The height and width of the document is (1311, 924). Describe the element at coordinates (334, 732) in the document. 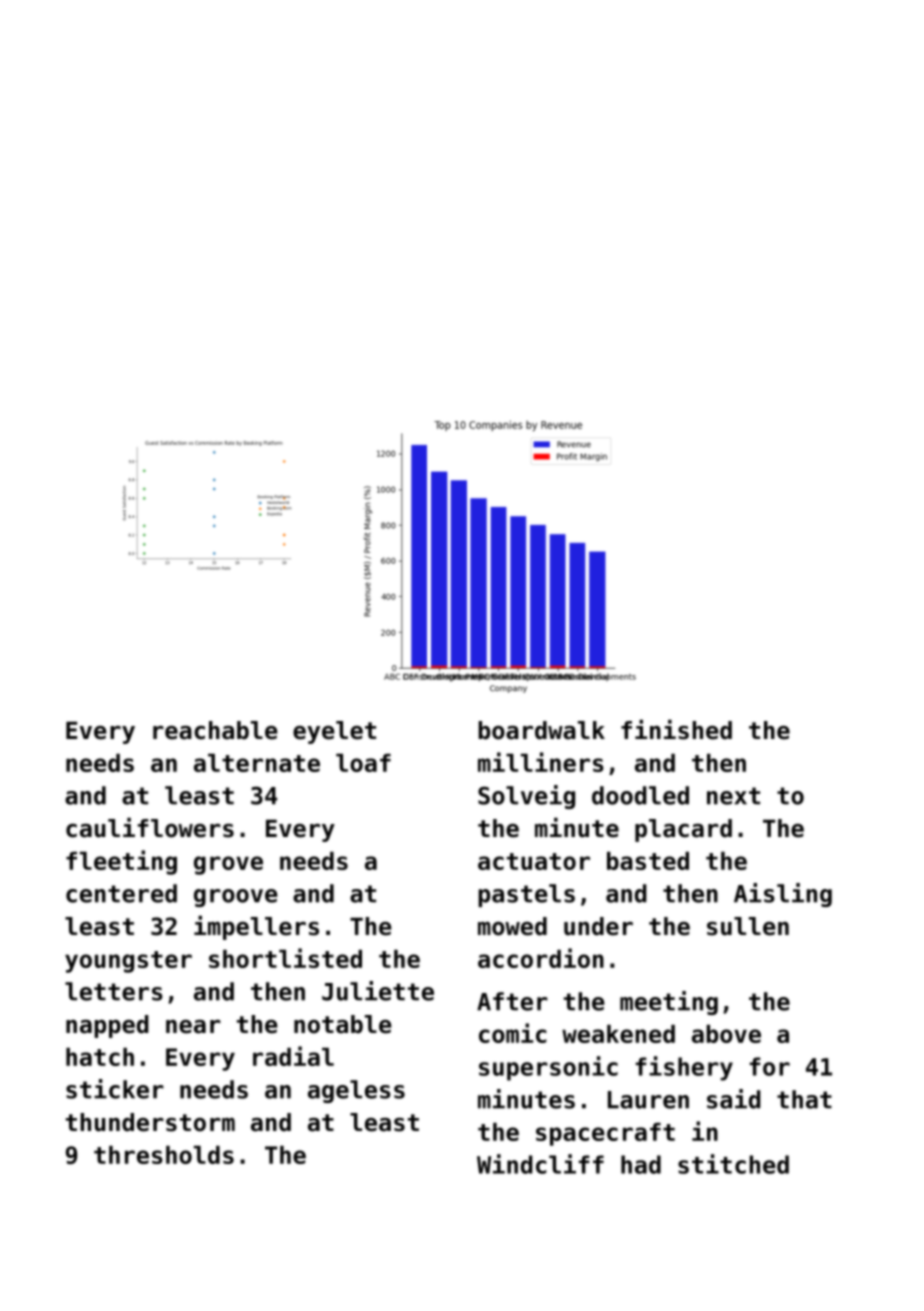

I see `eyelet` at that location.
